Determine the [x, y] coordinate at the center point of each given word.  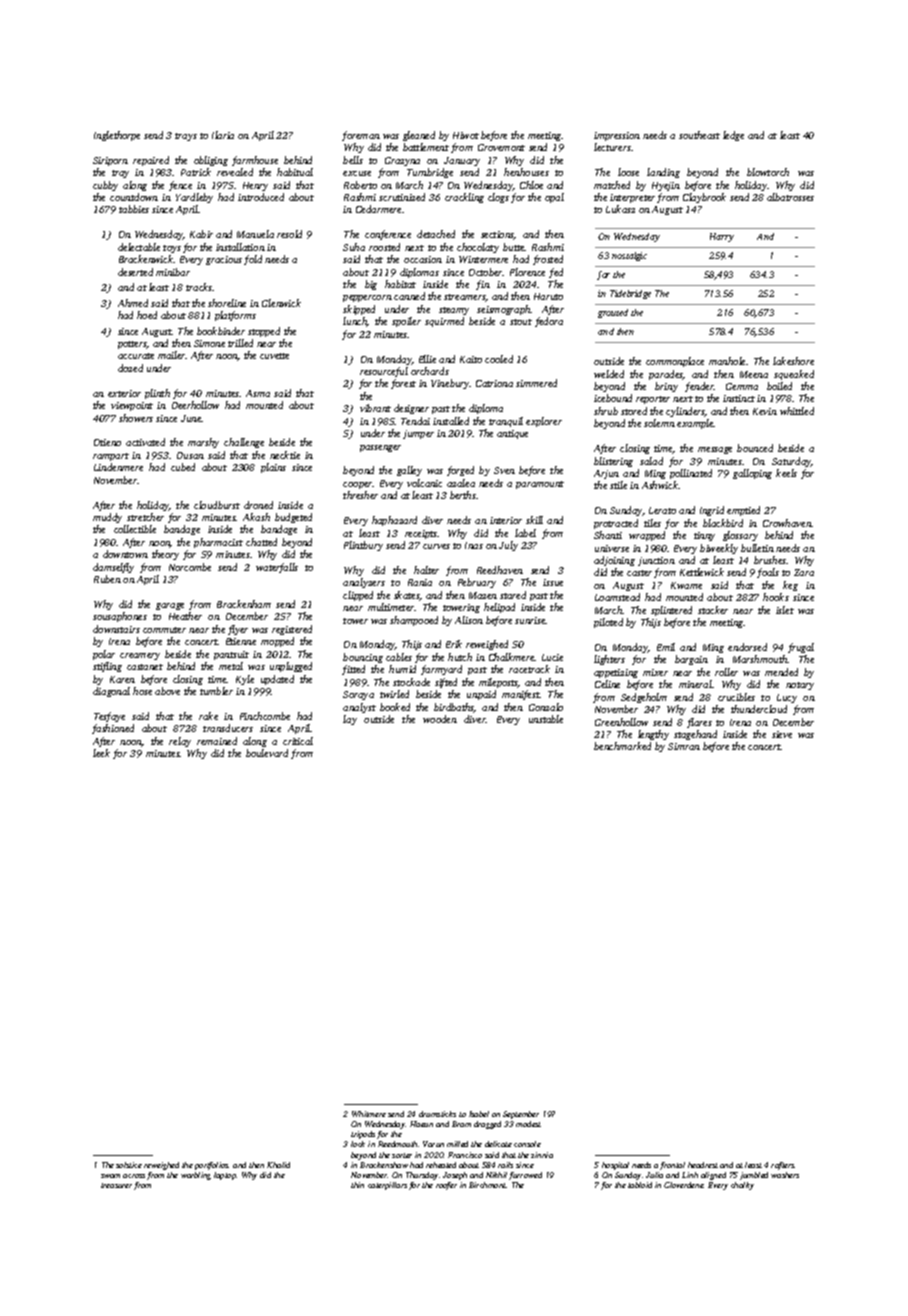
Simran [684, 746]
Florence [527, 272]
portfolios [212, 1166]
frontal [672, 1166]
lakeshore [793, 361]
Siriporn [110, 161]
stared [513, 595]
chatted [261, 542]
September [521, 1115]
